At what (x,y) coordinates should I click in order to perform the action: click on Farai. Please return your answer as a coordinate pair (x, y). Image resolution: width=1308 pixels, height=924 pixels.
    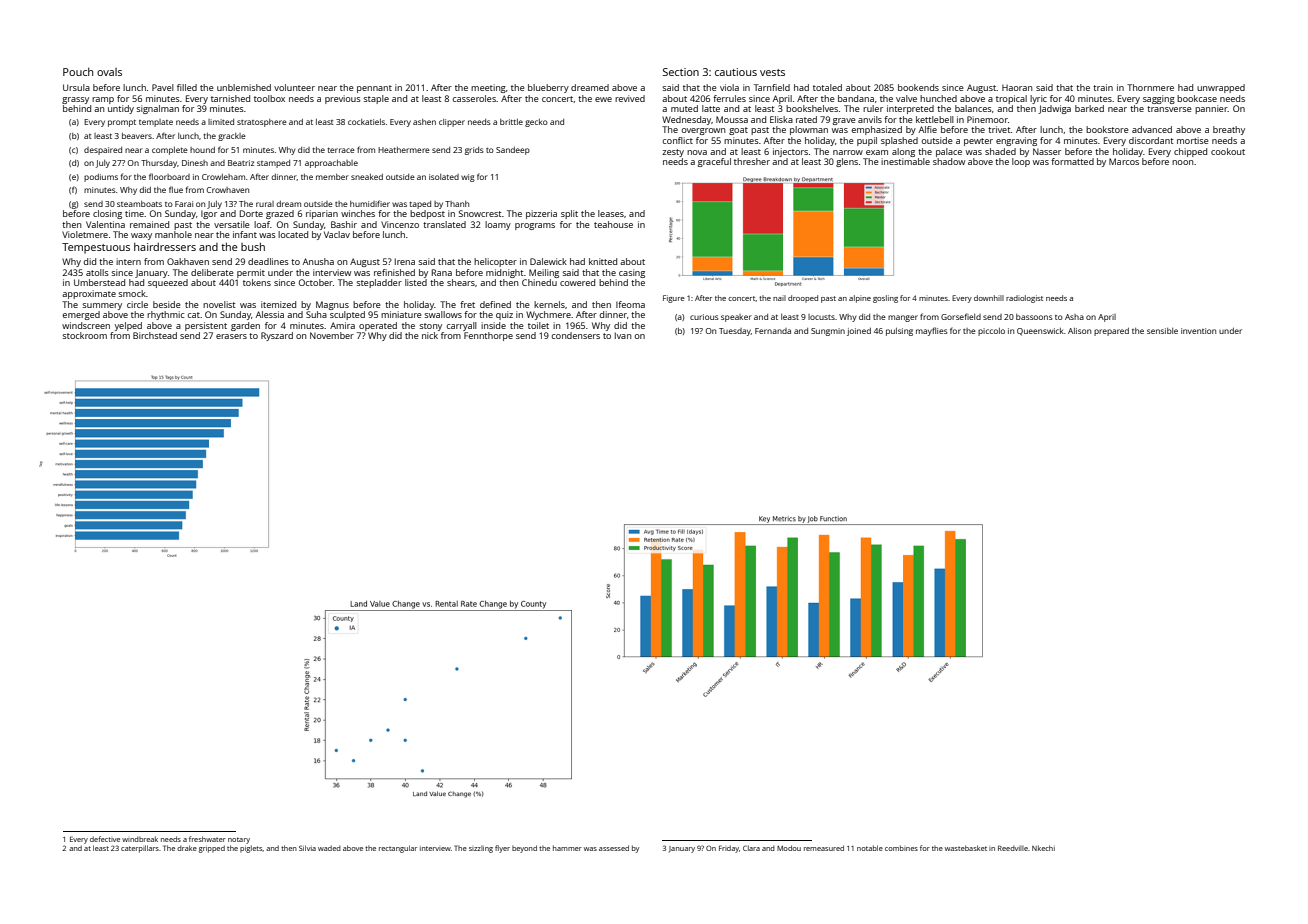
    Looking at the image, I should click on (184, 204).
